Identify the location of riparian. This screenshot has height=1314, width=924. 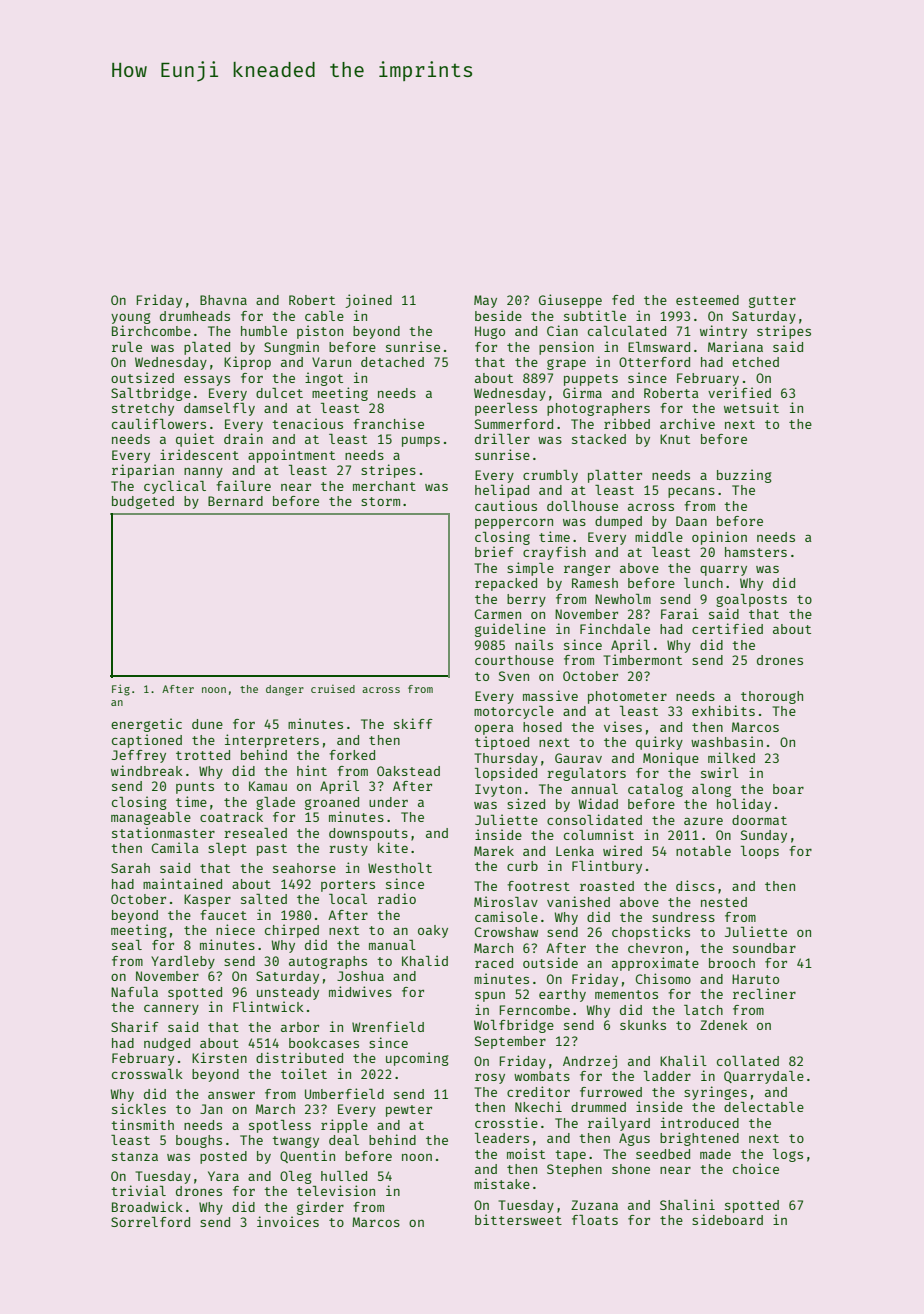
(143, 471).
